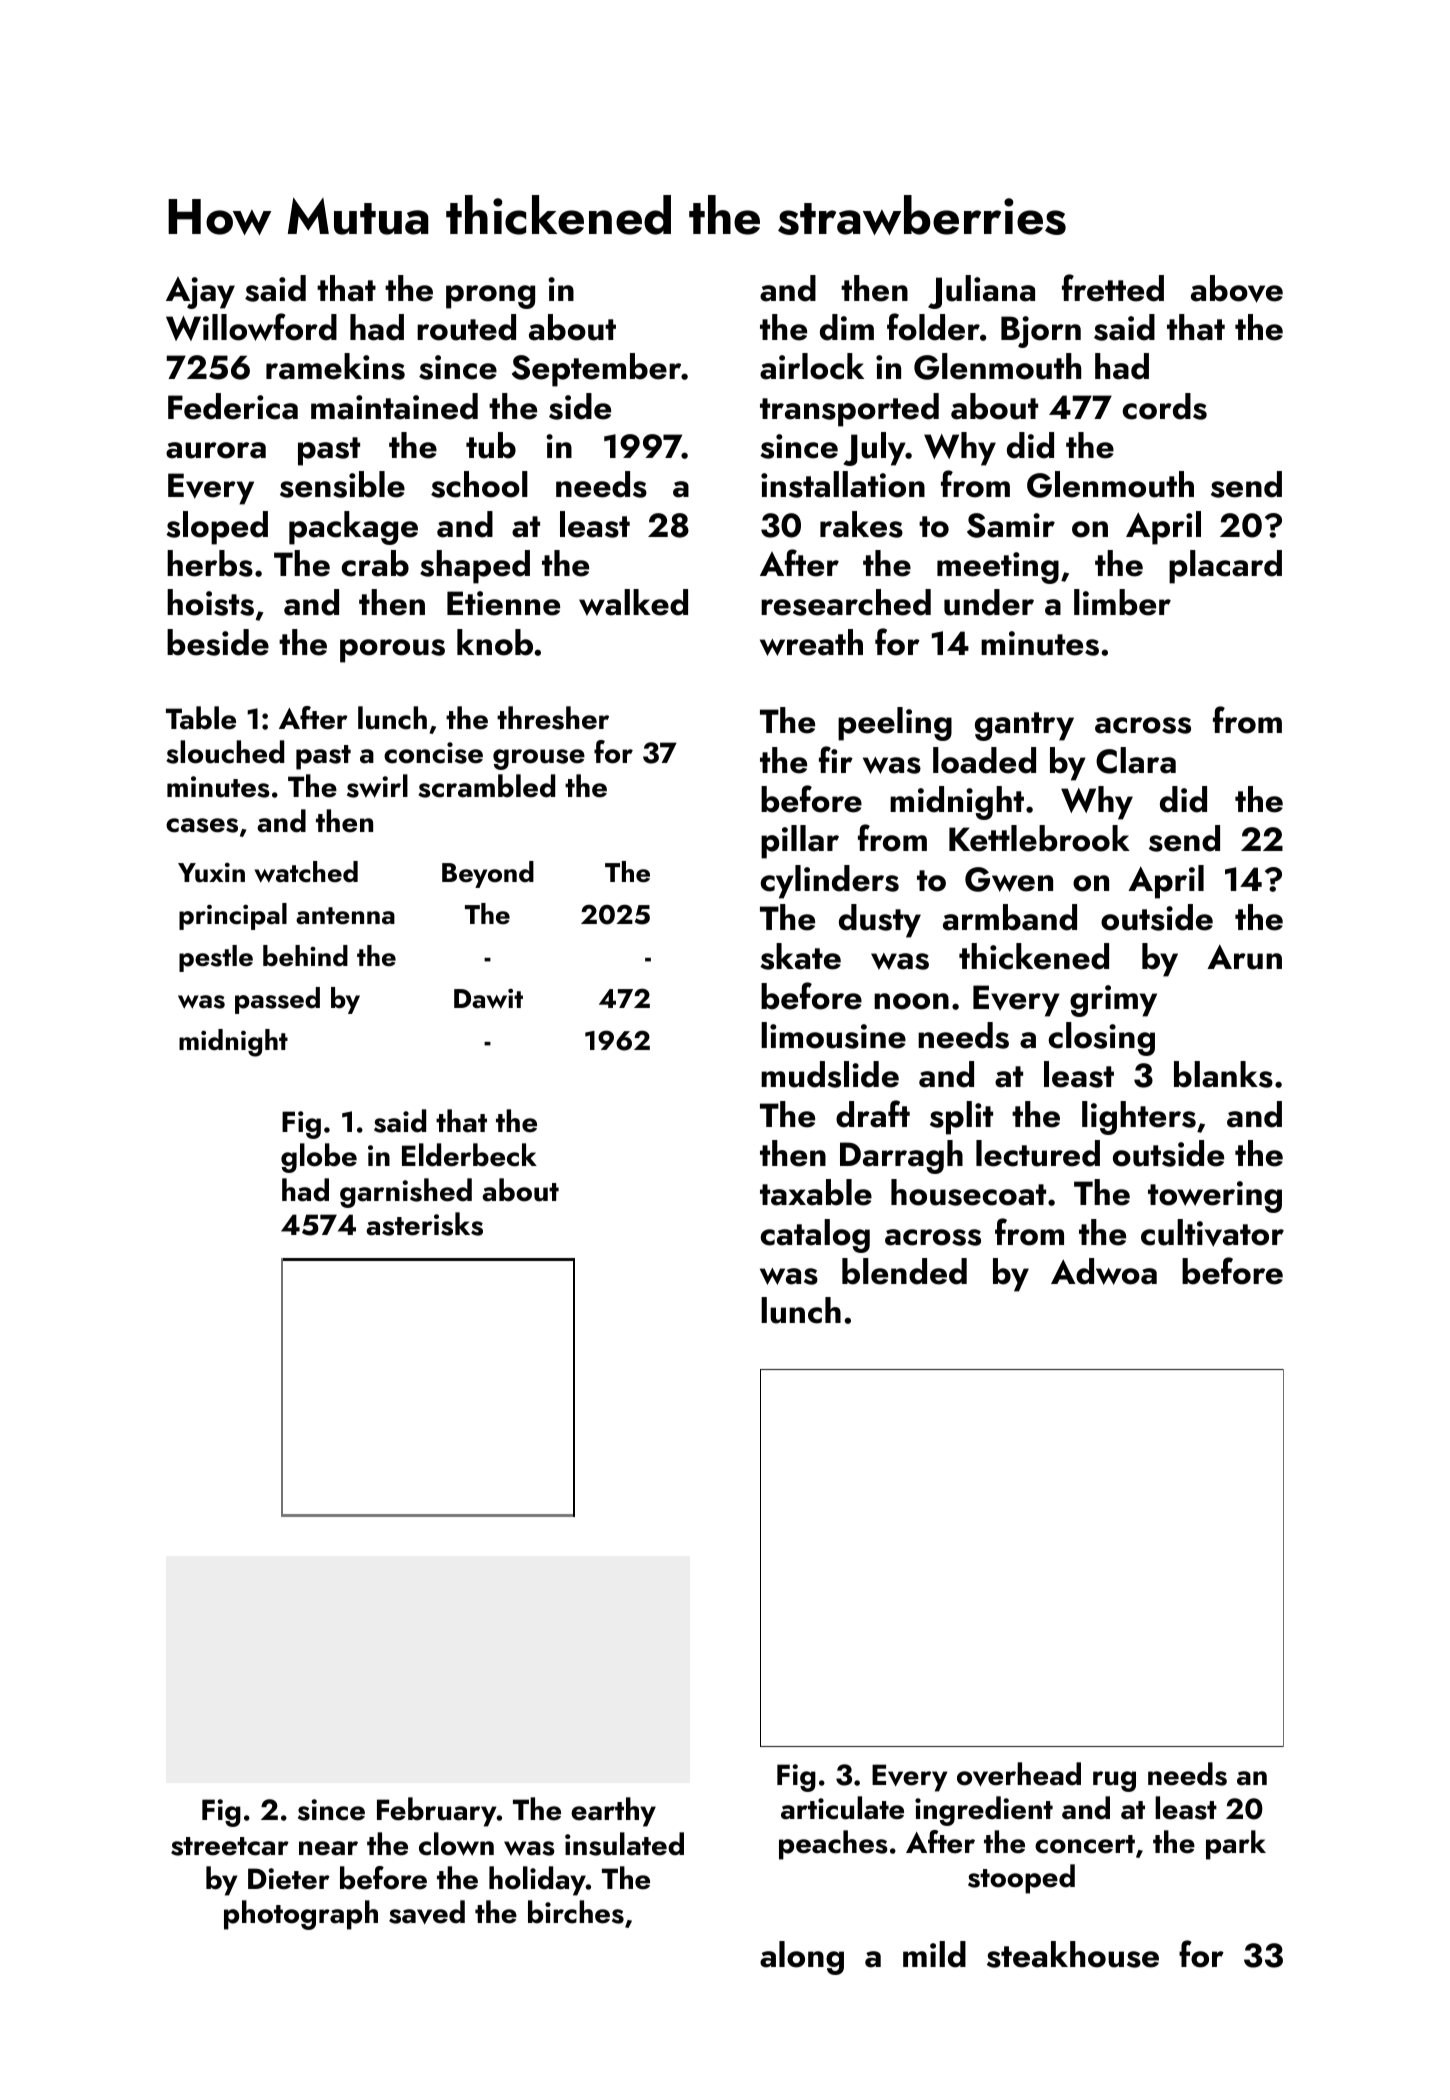 This screenshot has height=2100, width=1450. Describe the element at coordinates (1236, 1845) in the screenshot. I see `park` at that location.
